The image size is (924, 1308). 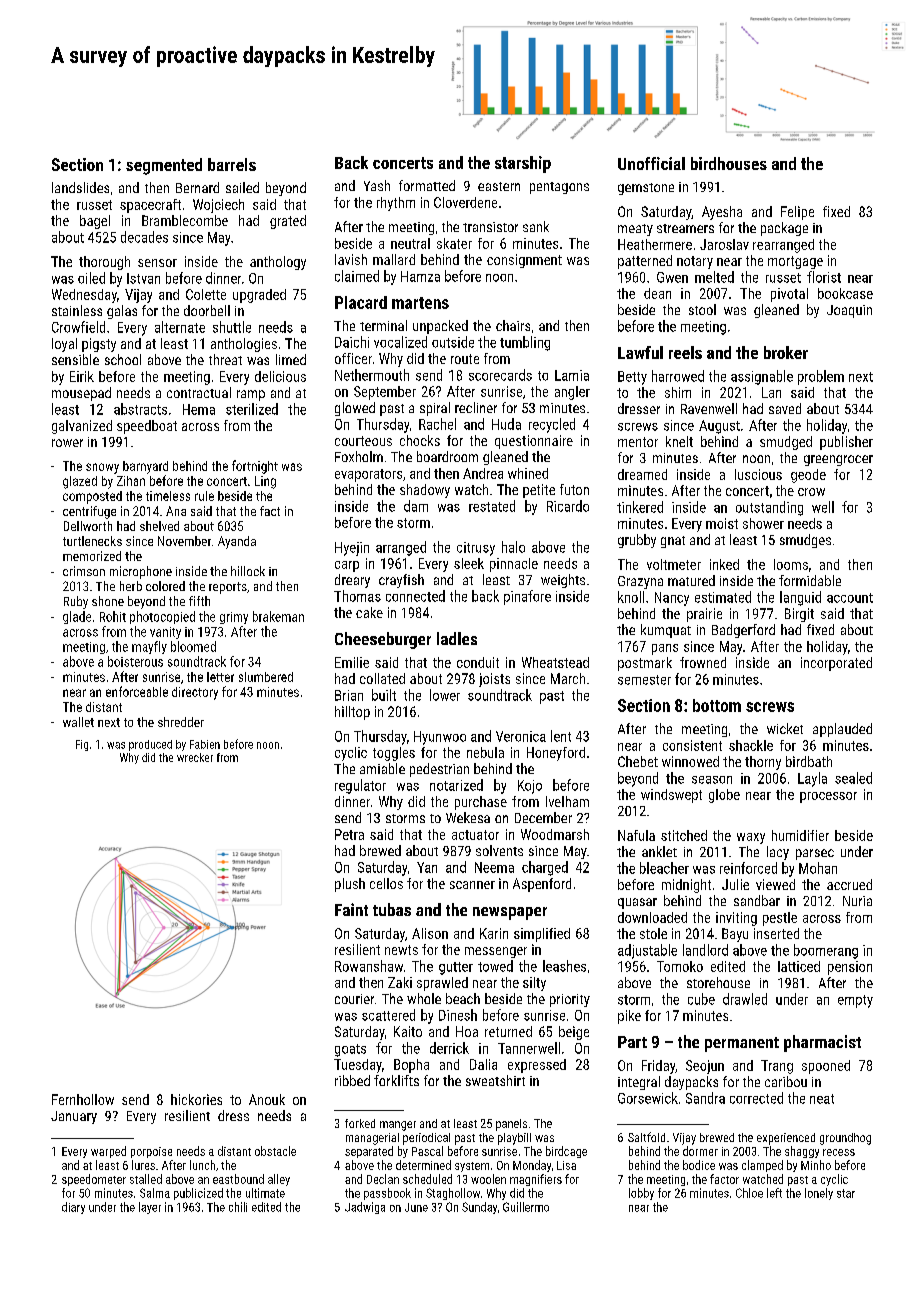 I want to click on weights, so click(x=563, y=581).
